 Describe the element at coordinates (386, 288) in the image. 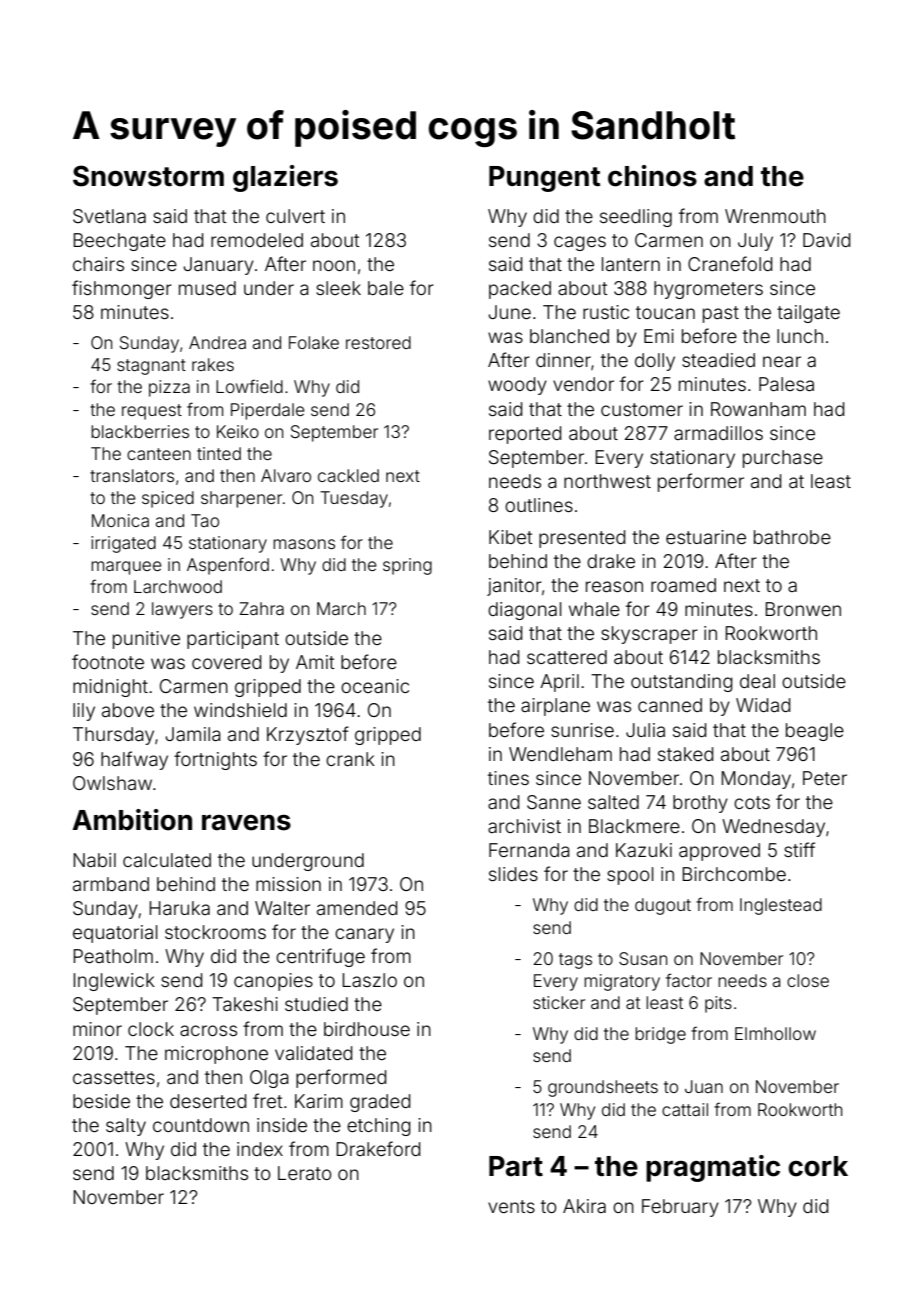

I see `bale` at that location.
